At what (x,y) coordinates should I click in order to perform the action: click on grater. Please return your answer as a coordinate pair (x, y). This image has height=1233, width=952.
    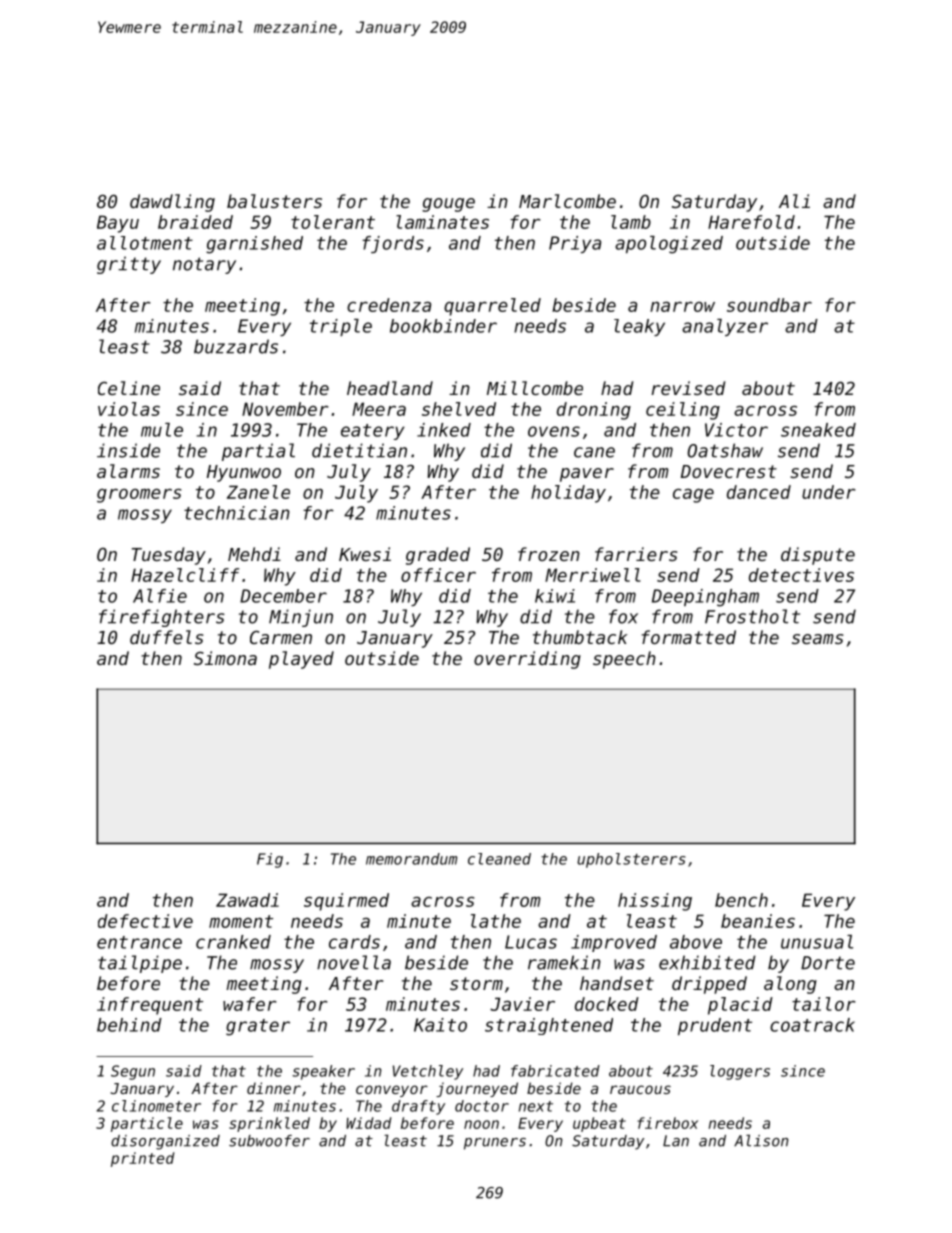
    Looking at the image, I should click on (258, 1027).
